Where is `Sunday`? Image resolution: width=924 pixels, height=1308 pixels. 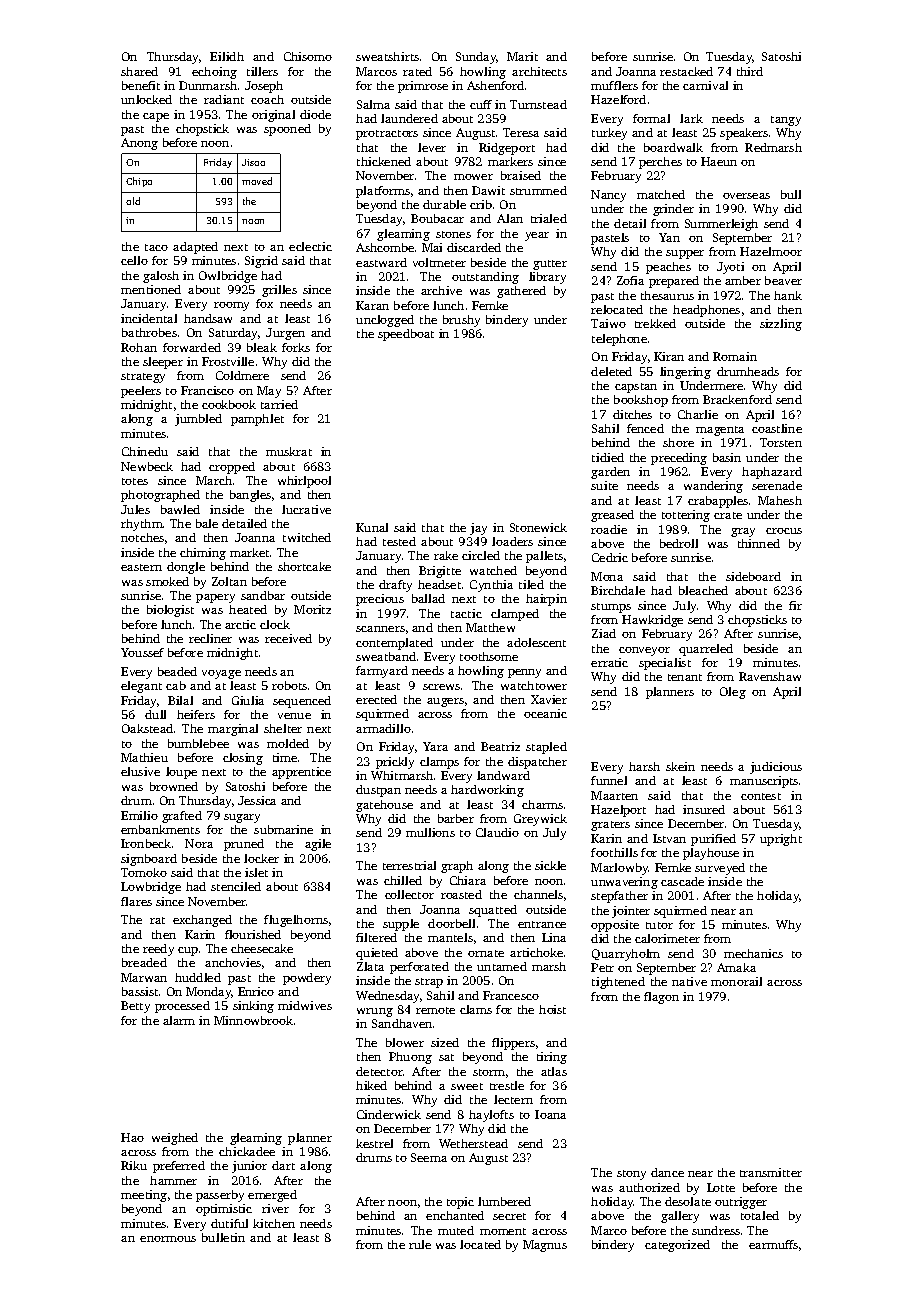
Sunday is located at coordinates (476, 58).
